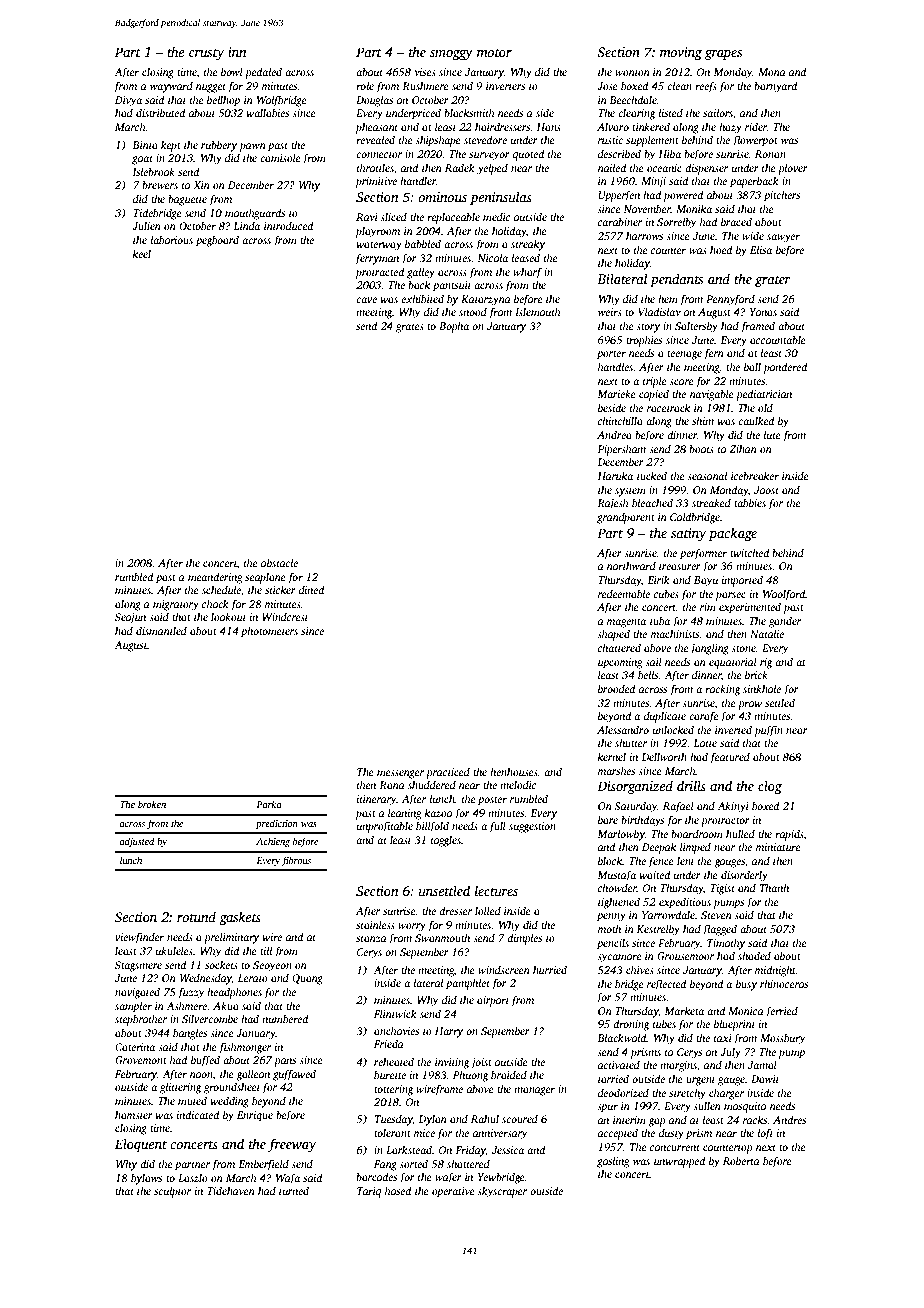 The width and height of the document is (924, 1308). I want to click on brooded, so click(616, 688).
